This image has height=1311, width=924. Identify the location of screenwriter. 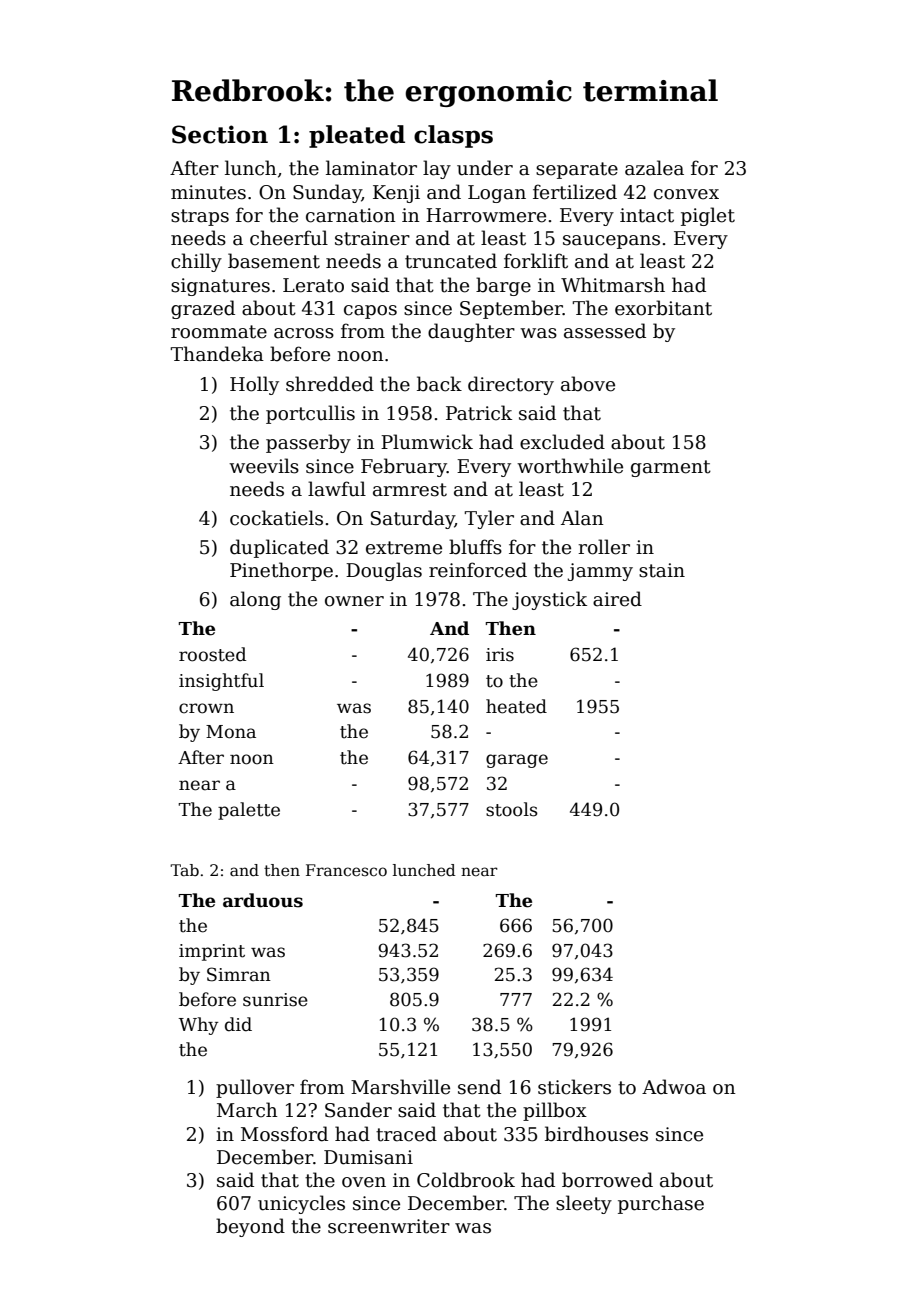
(389, 1226).
